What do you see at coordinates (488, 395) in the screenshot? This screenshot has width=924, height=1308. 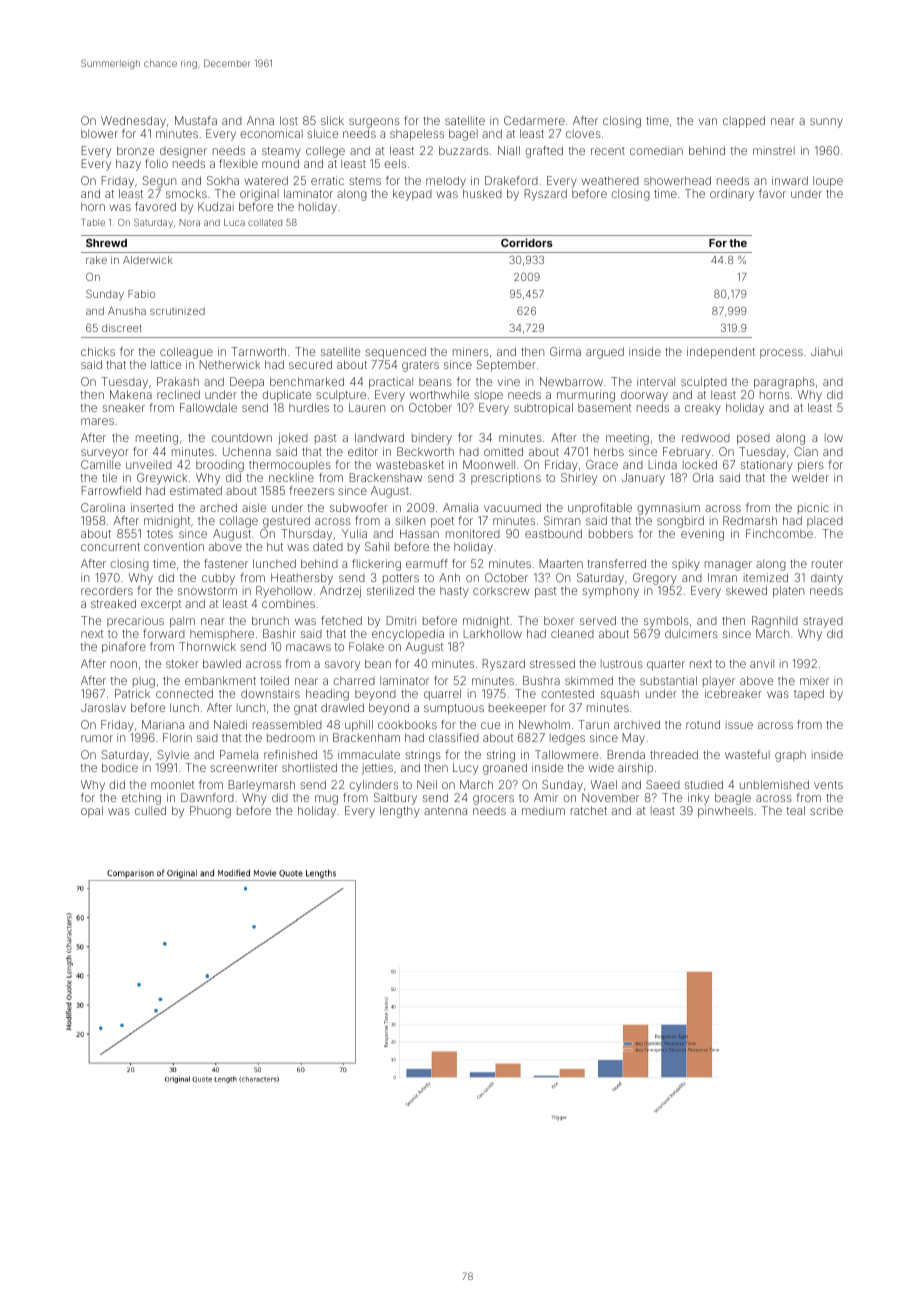 I see `slope` at bounding box center [488, 395].
